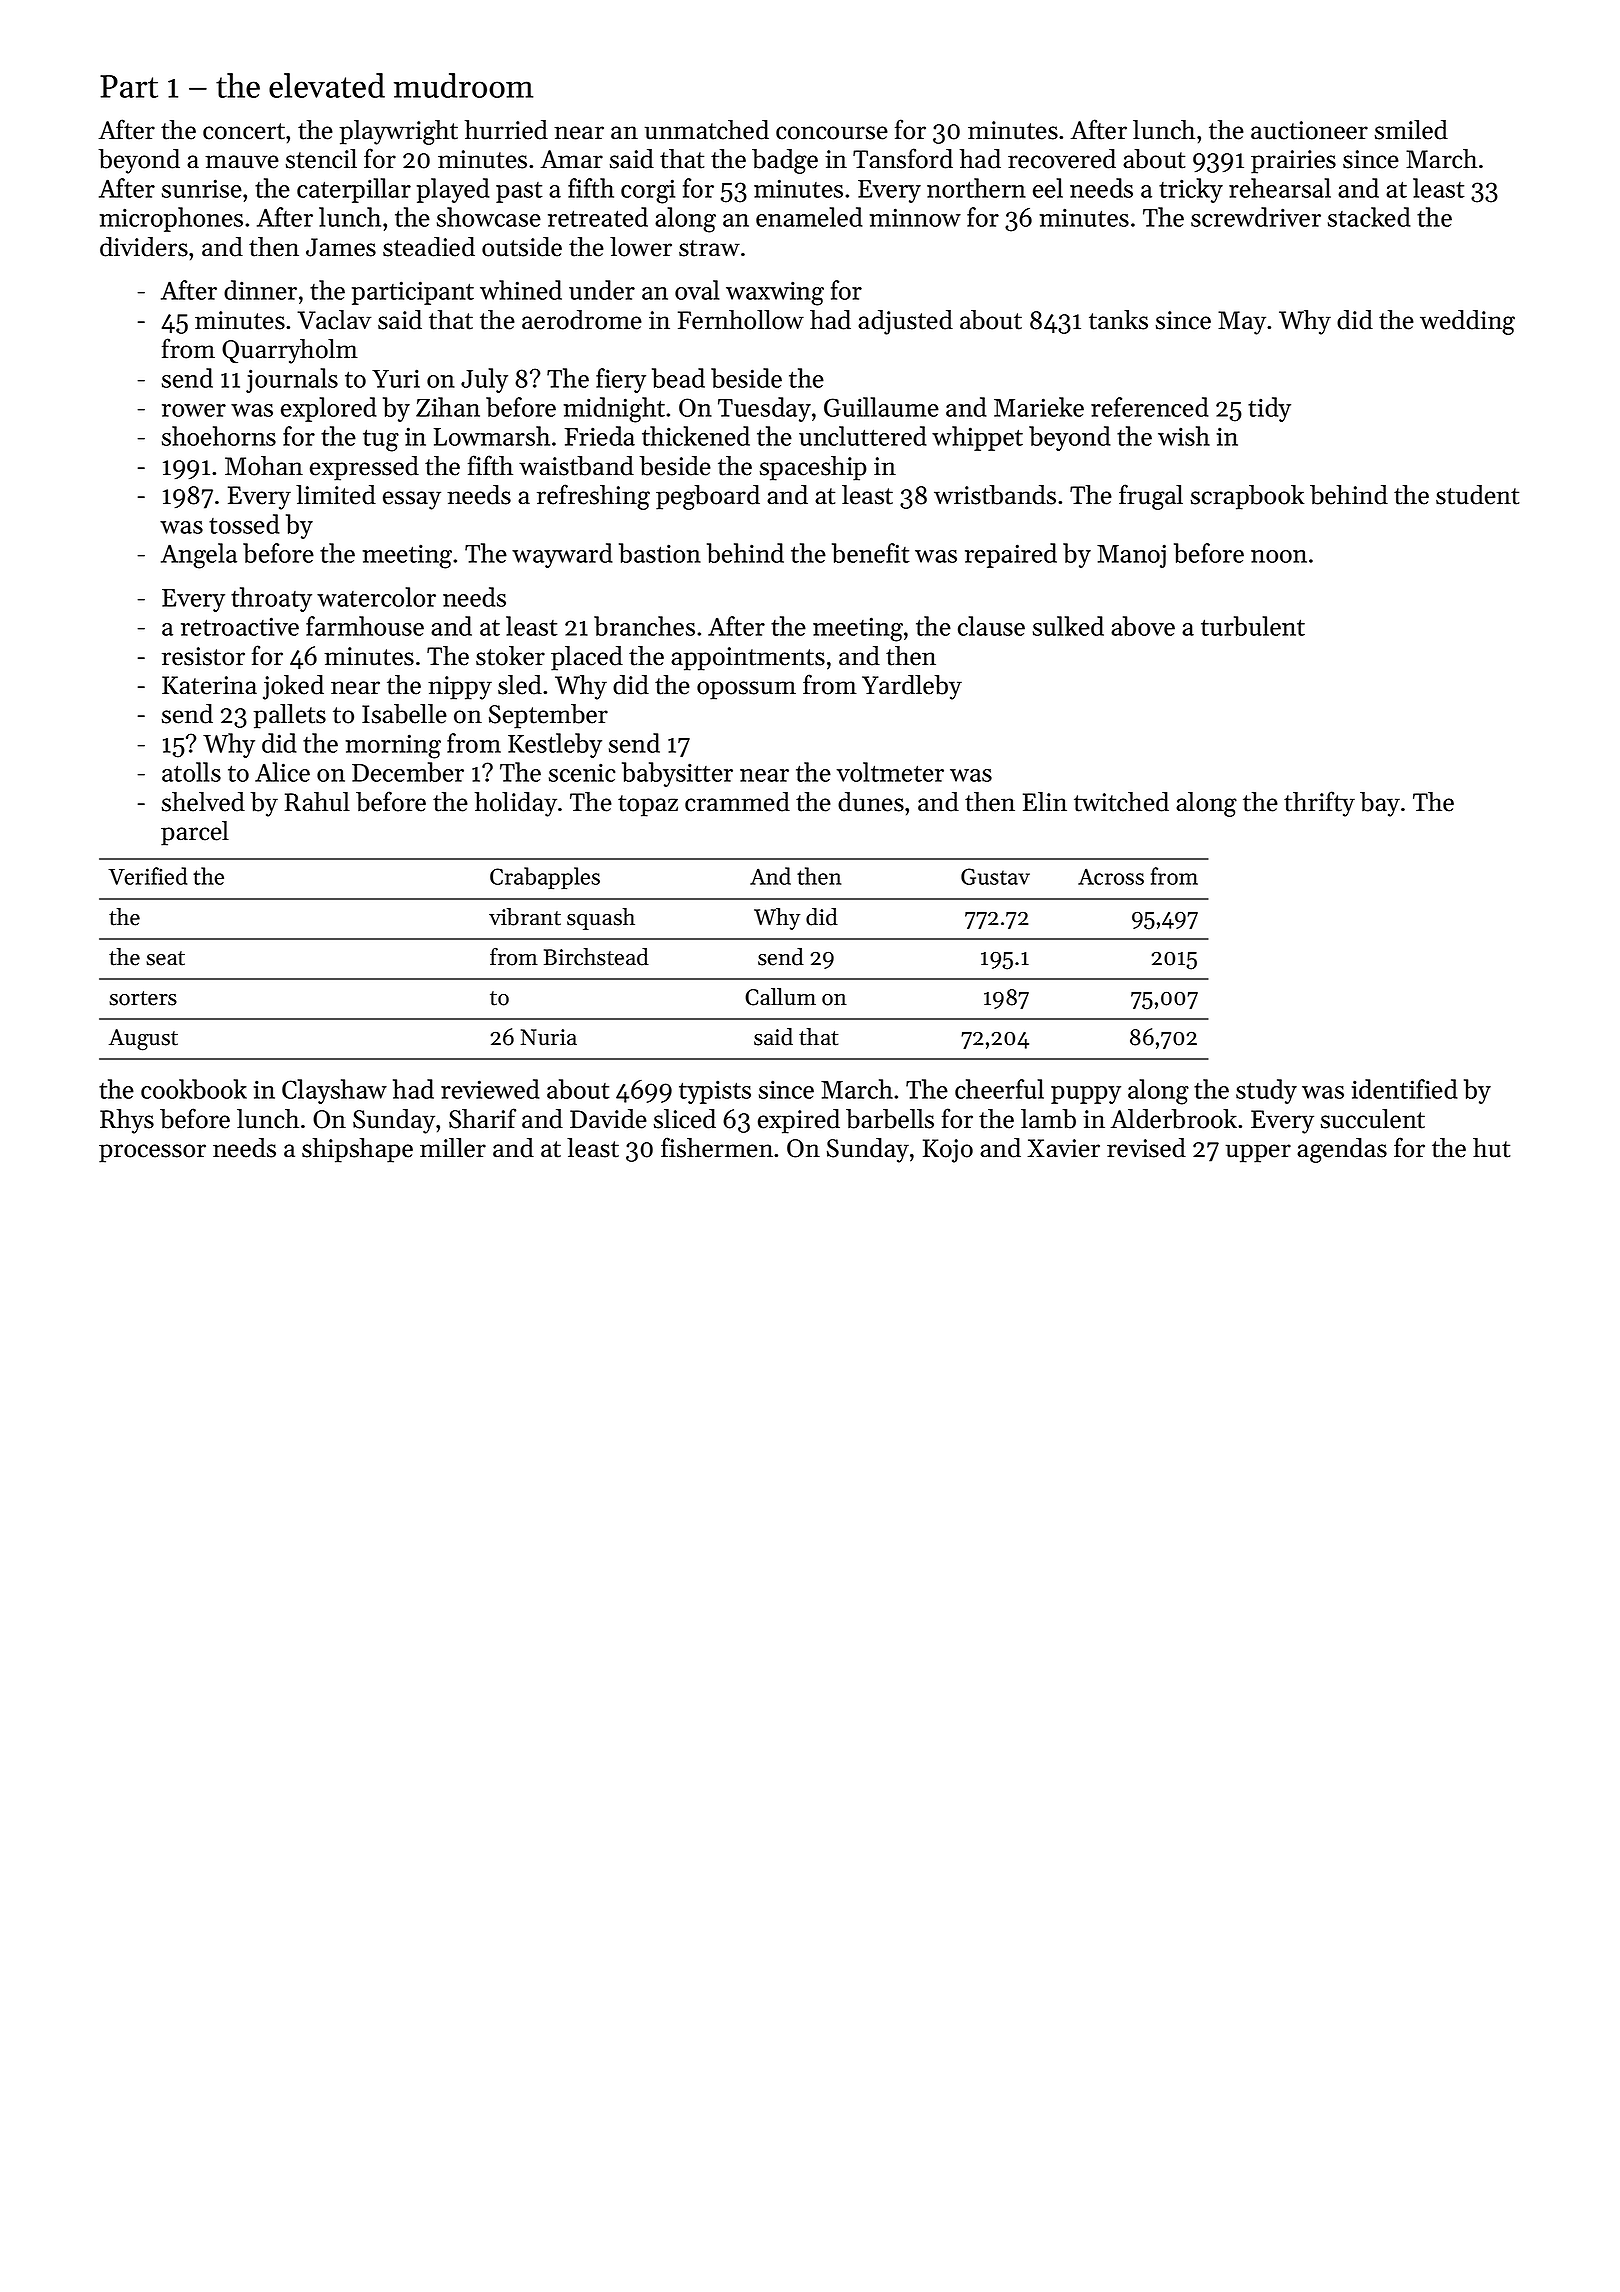 The image size is (1620, 2292). I want to click on Quarryholm, so click(290, 351).
